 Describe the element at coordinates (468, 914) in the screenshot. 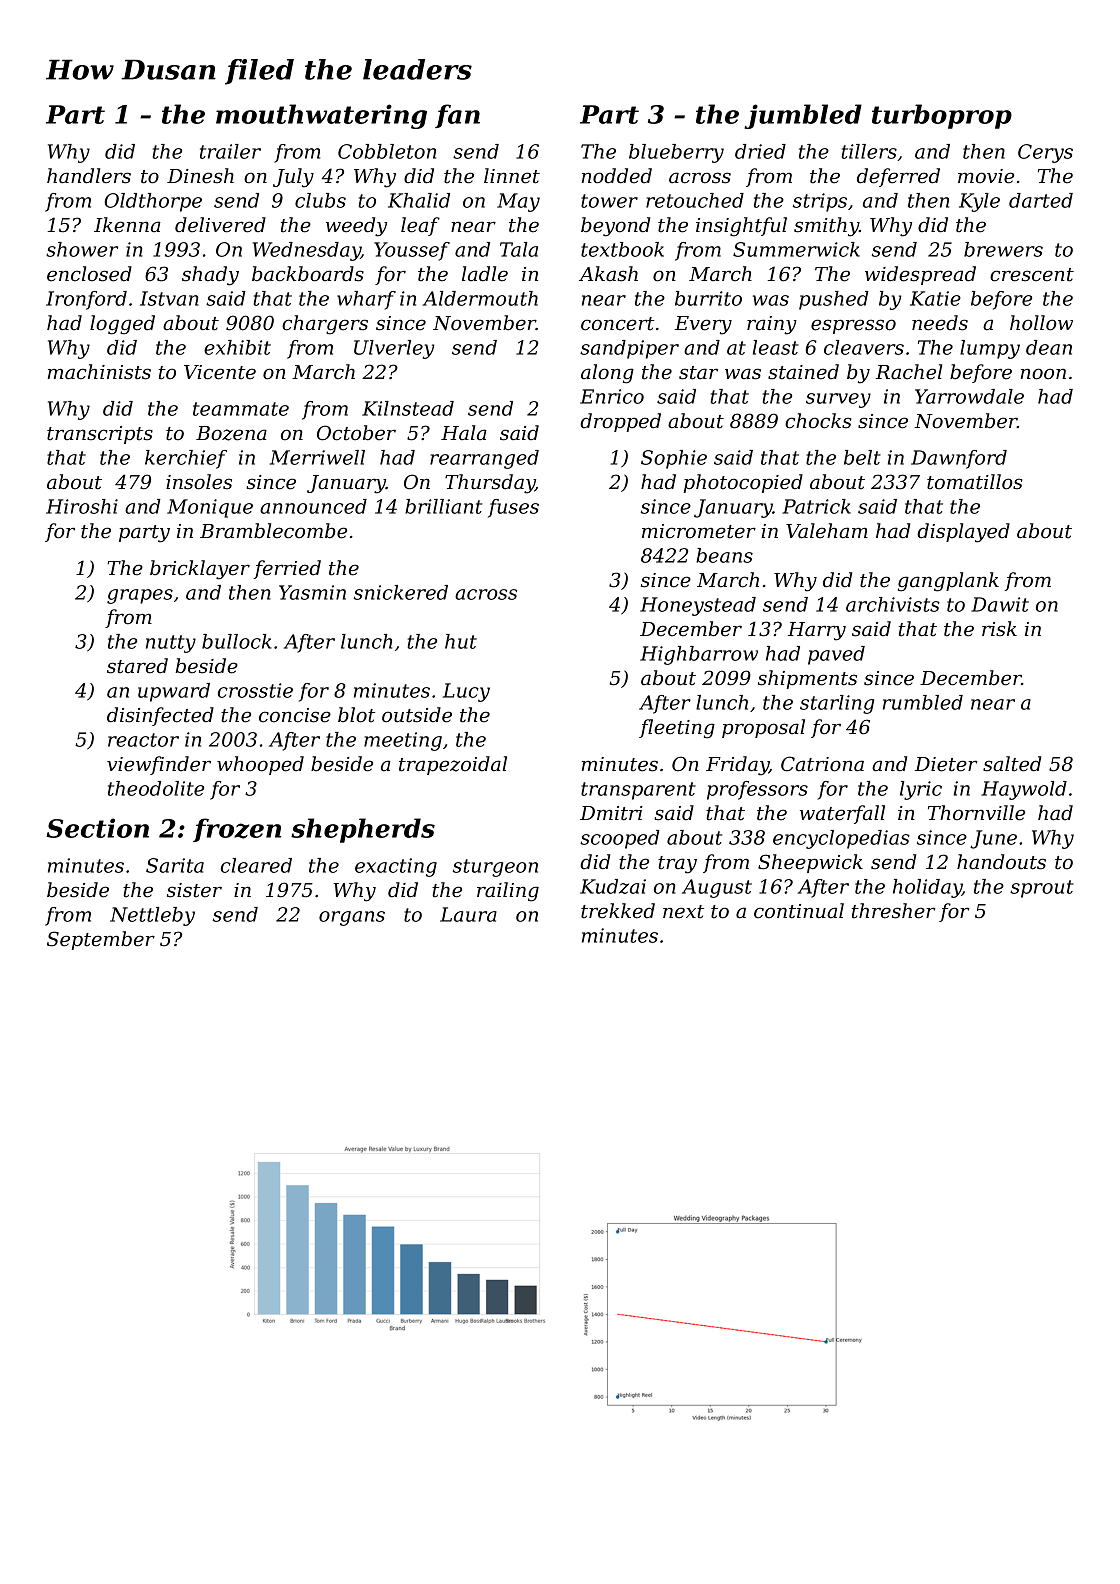

I see `Laura` at that location.
